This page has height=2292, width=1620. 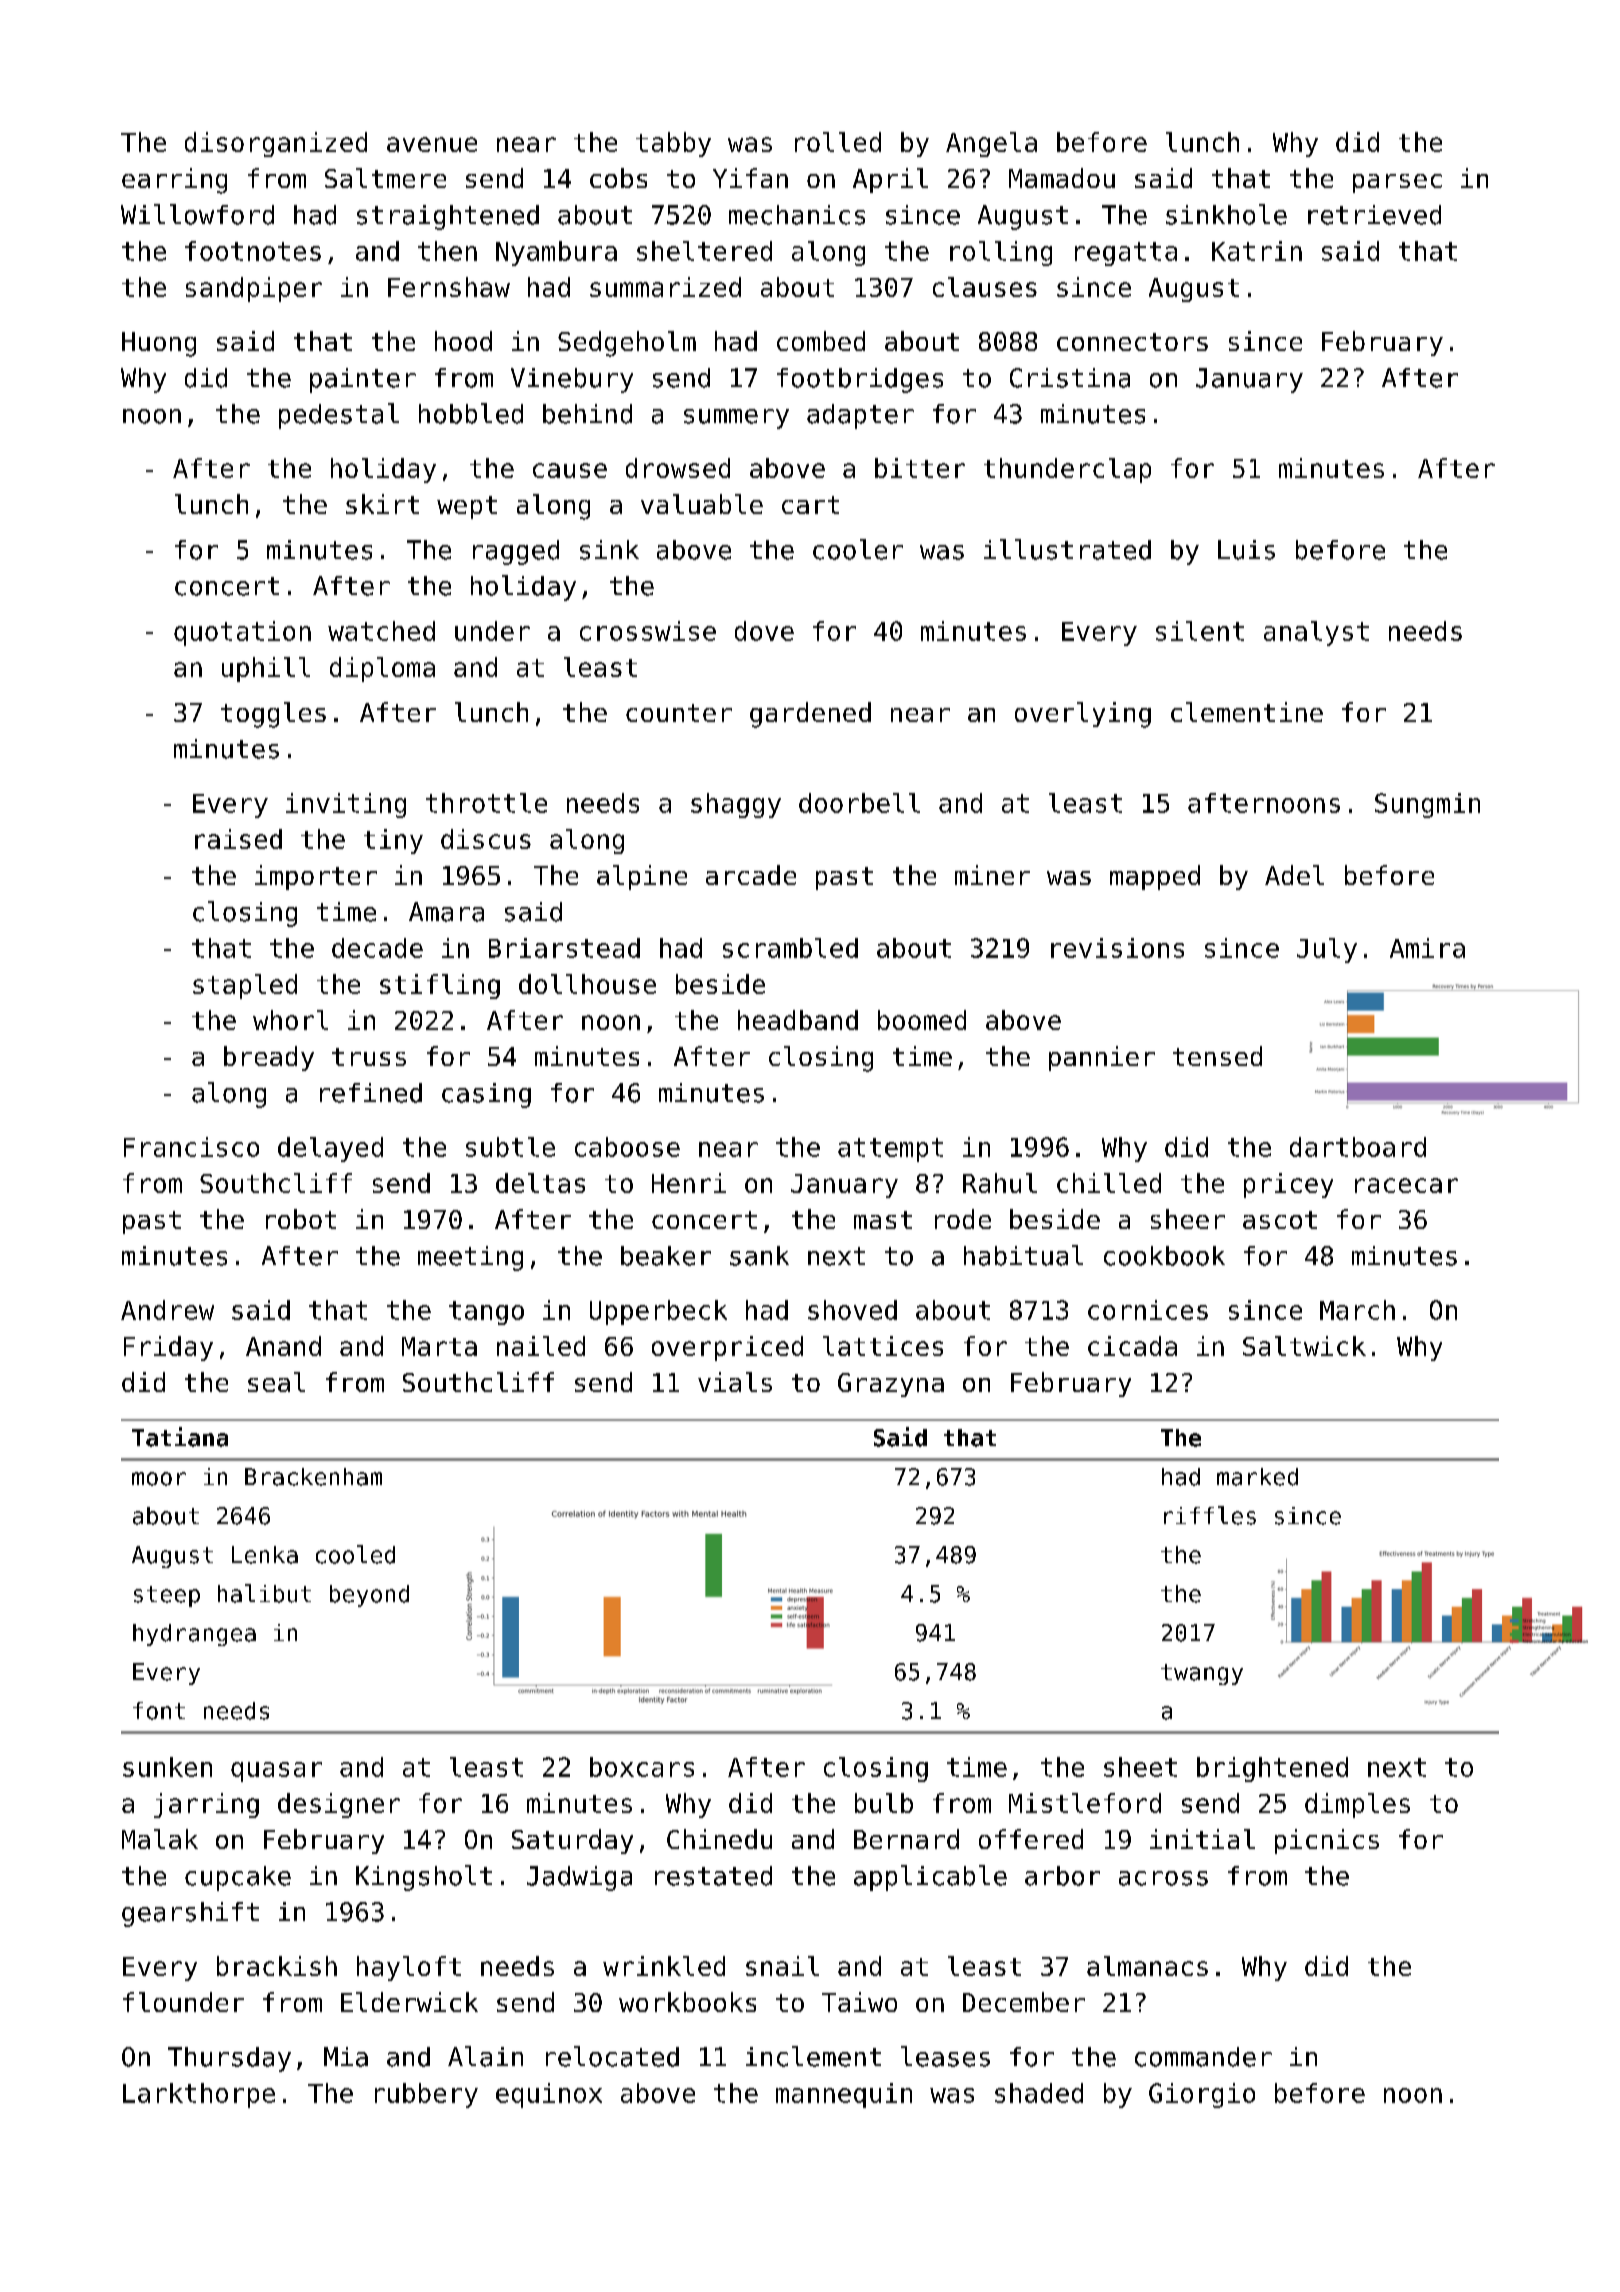 I want to click on Fernshaw, so click(x=449, y=287).
